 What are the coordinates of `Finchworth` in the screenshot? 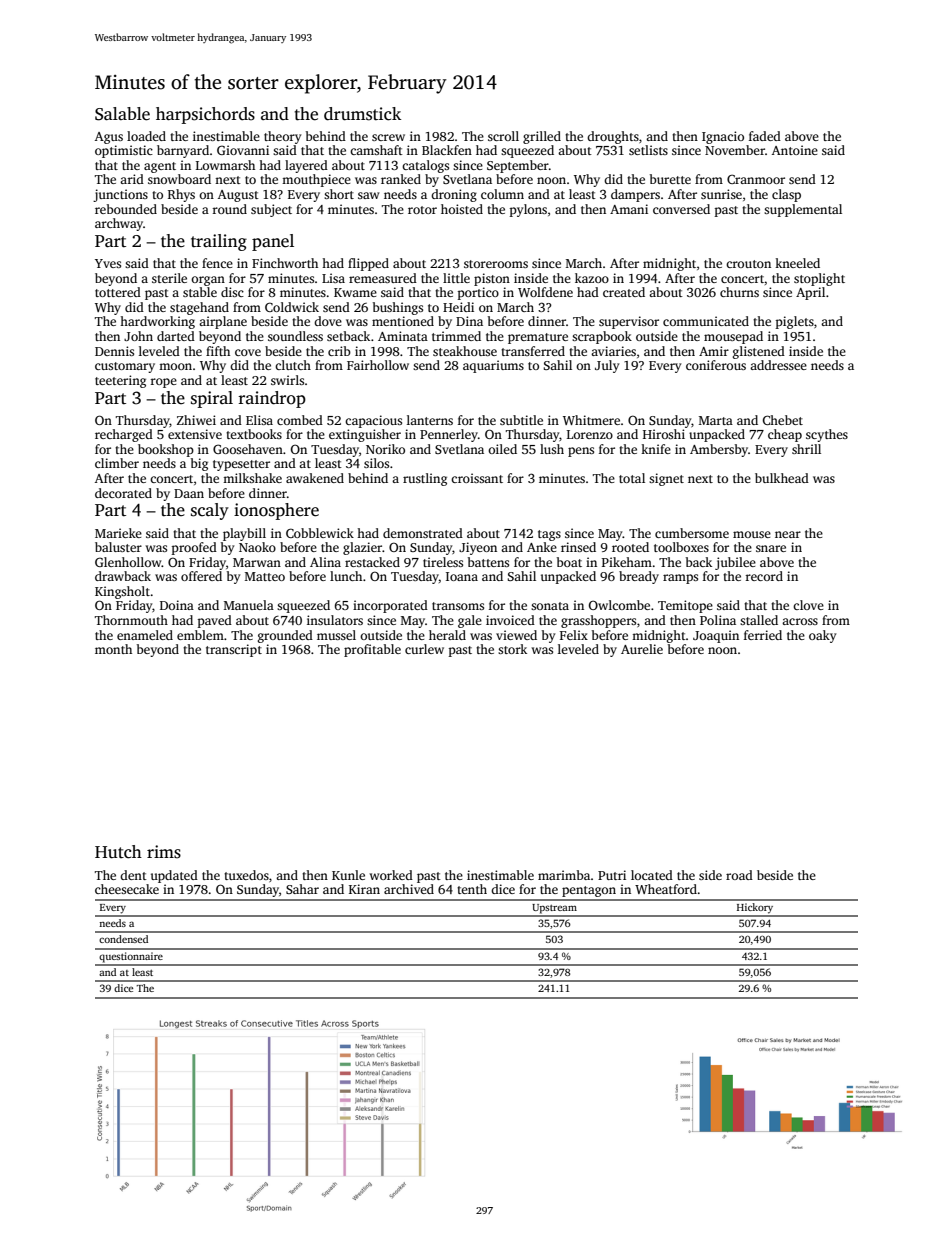 It's located at (285, 263).
